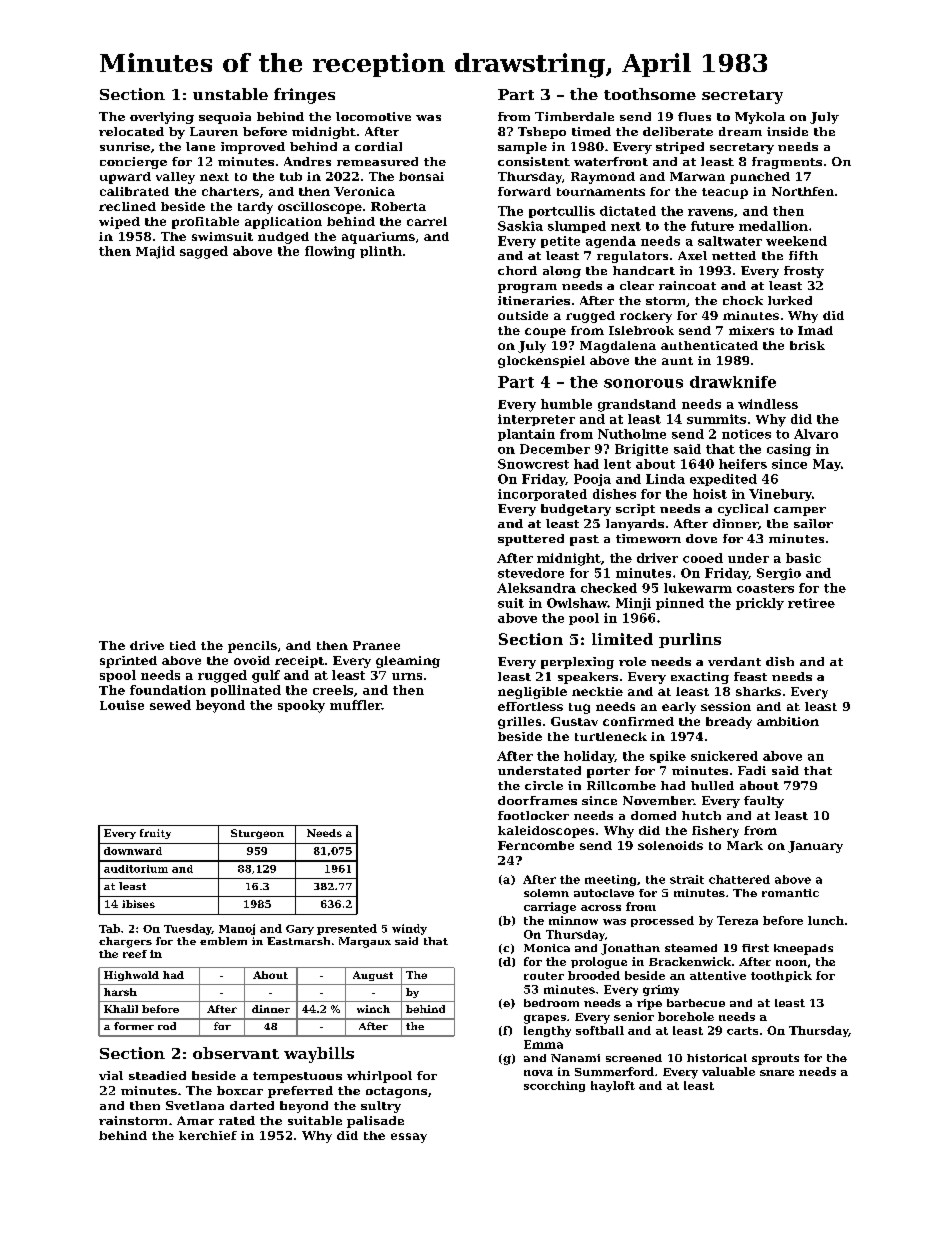 This document has height=1233, width=952. Describe the element at coordinates (297, 1077) in the document. I see `tempestuous` at that location.
